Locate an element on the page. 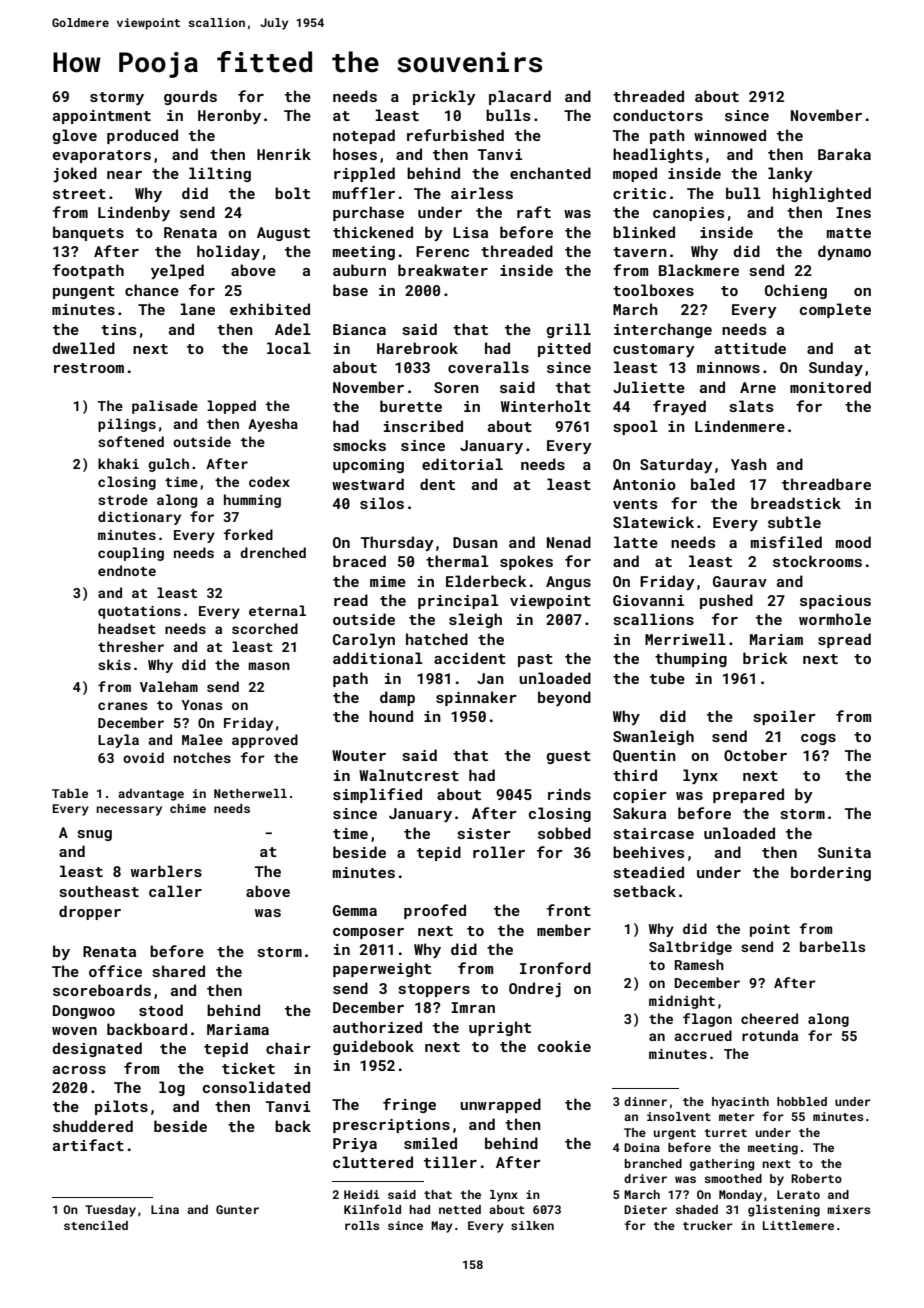 The height and width of the image is (1308, 924). conductors is located at coordinates (658, 115).
